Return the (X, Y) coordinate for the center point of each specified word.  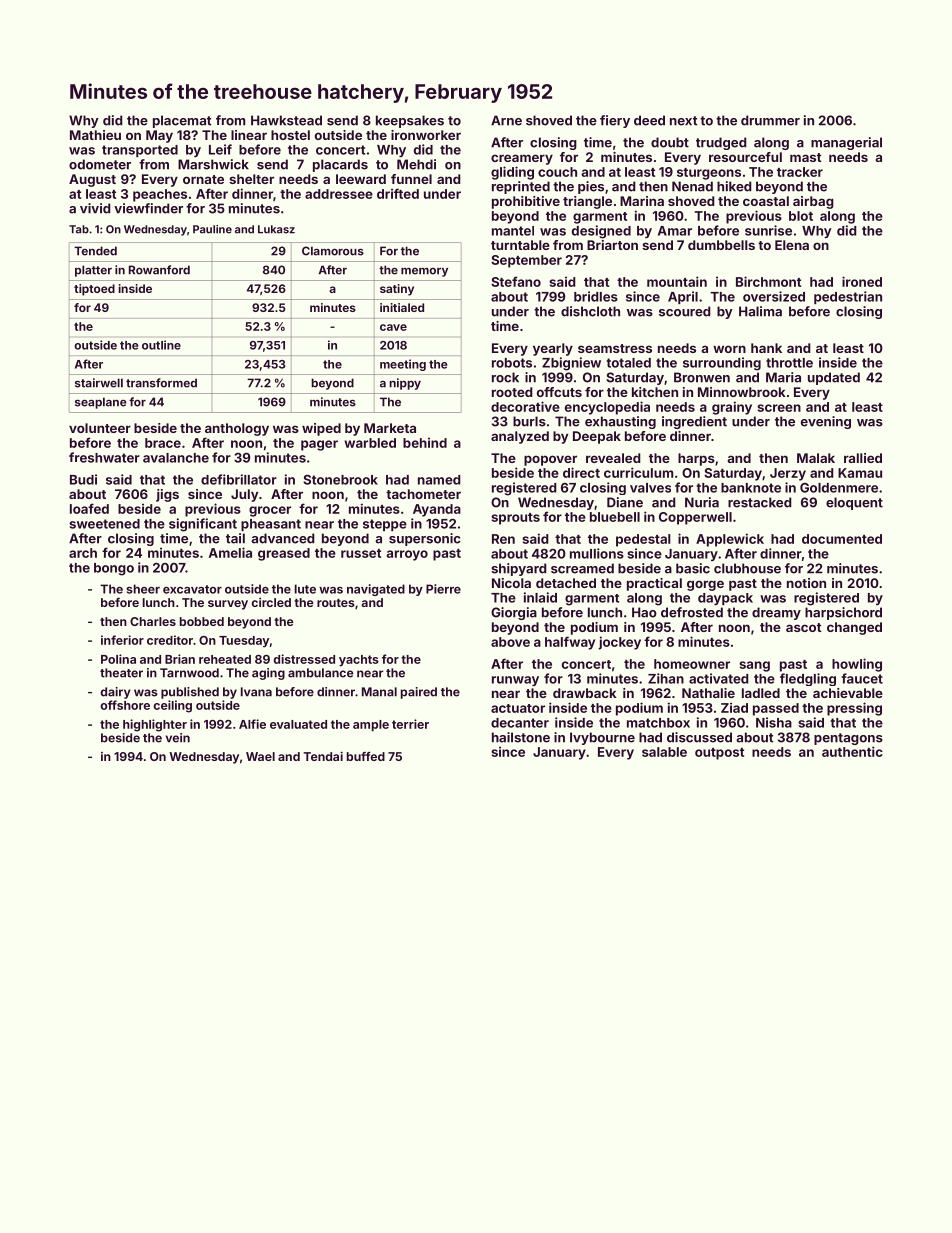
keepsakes (410, 121)
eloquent (854, 503)
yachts (359, 661)
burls (529, 421)
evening (826, 422)
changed (854, 628)
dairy (116, 693)
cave (393, 327)
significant (203, 525)
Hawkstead (286, 120)
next (683, 121)
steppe (385, 525)
